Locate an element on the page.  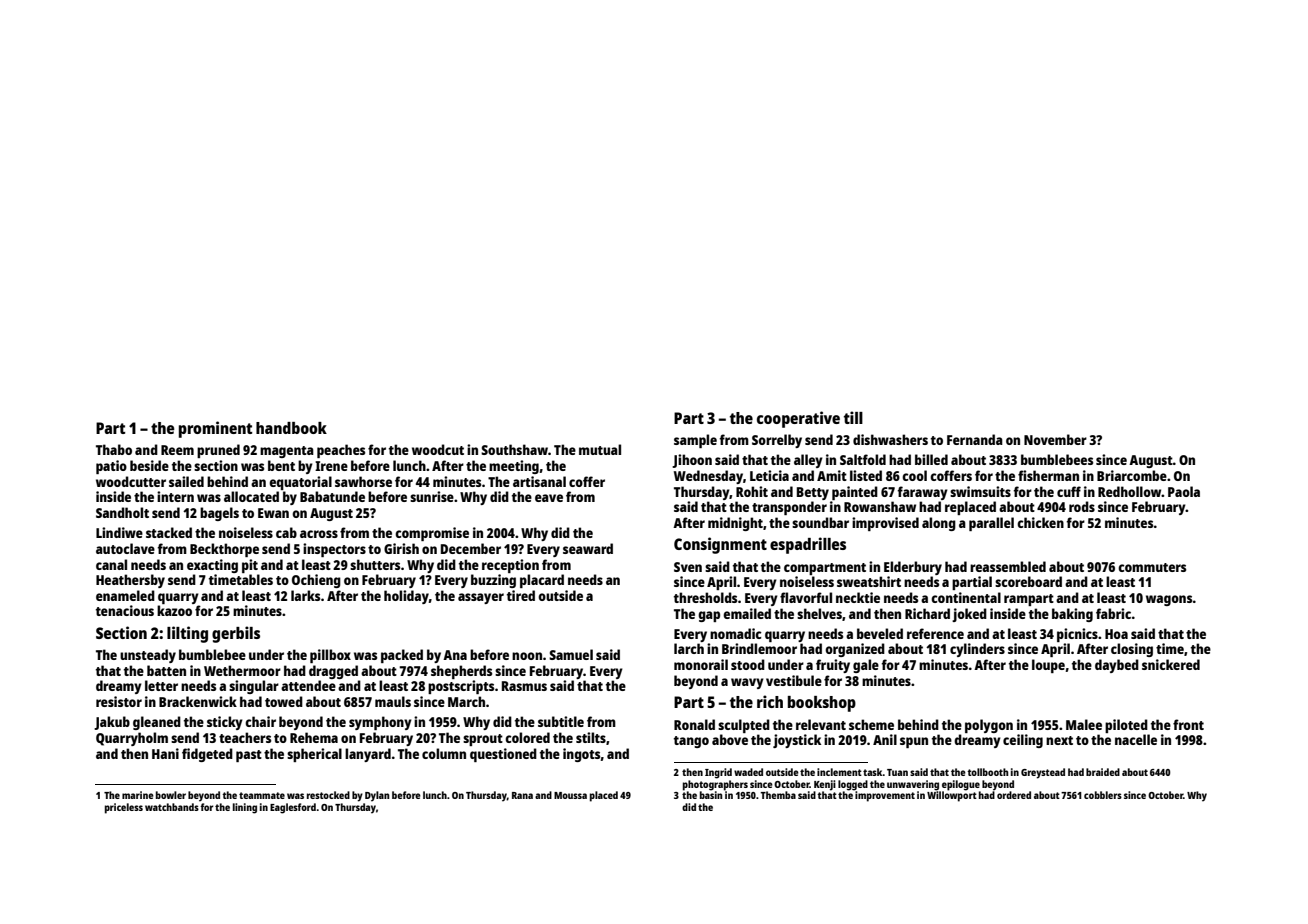
tired is located at coordinates (521, 595).
